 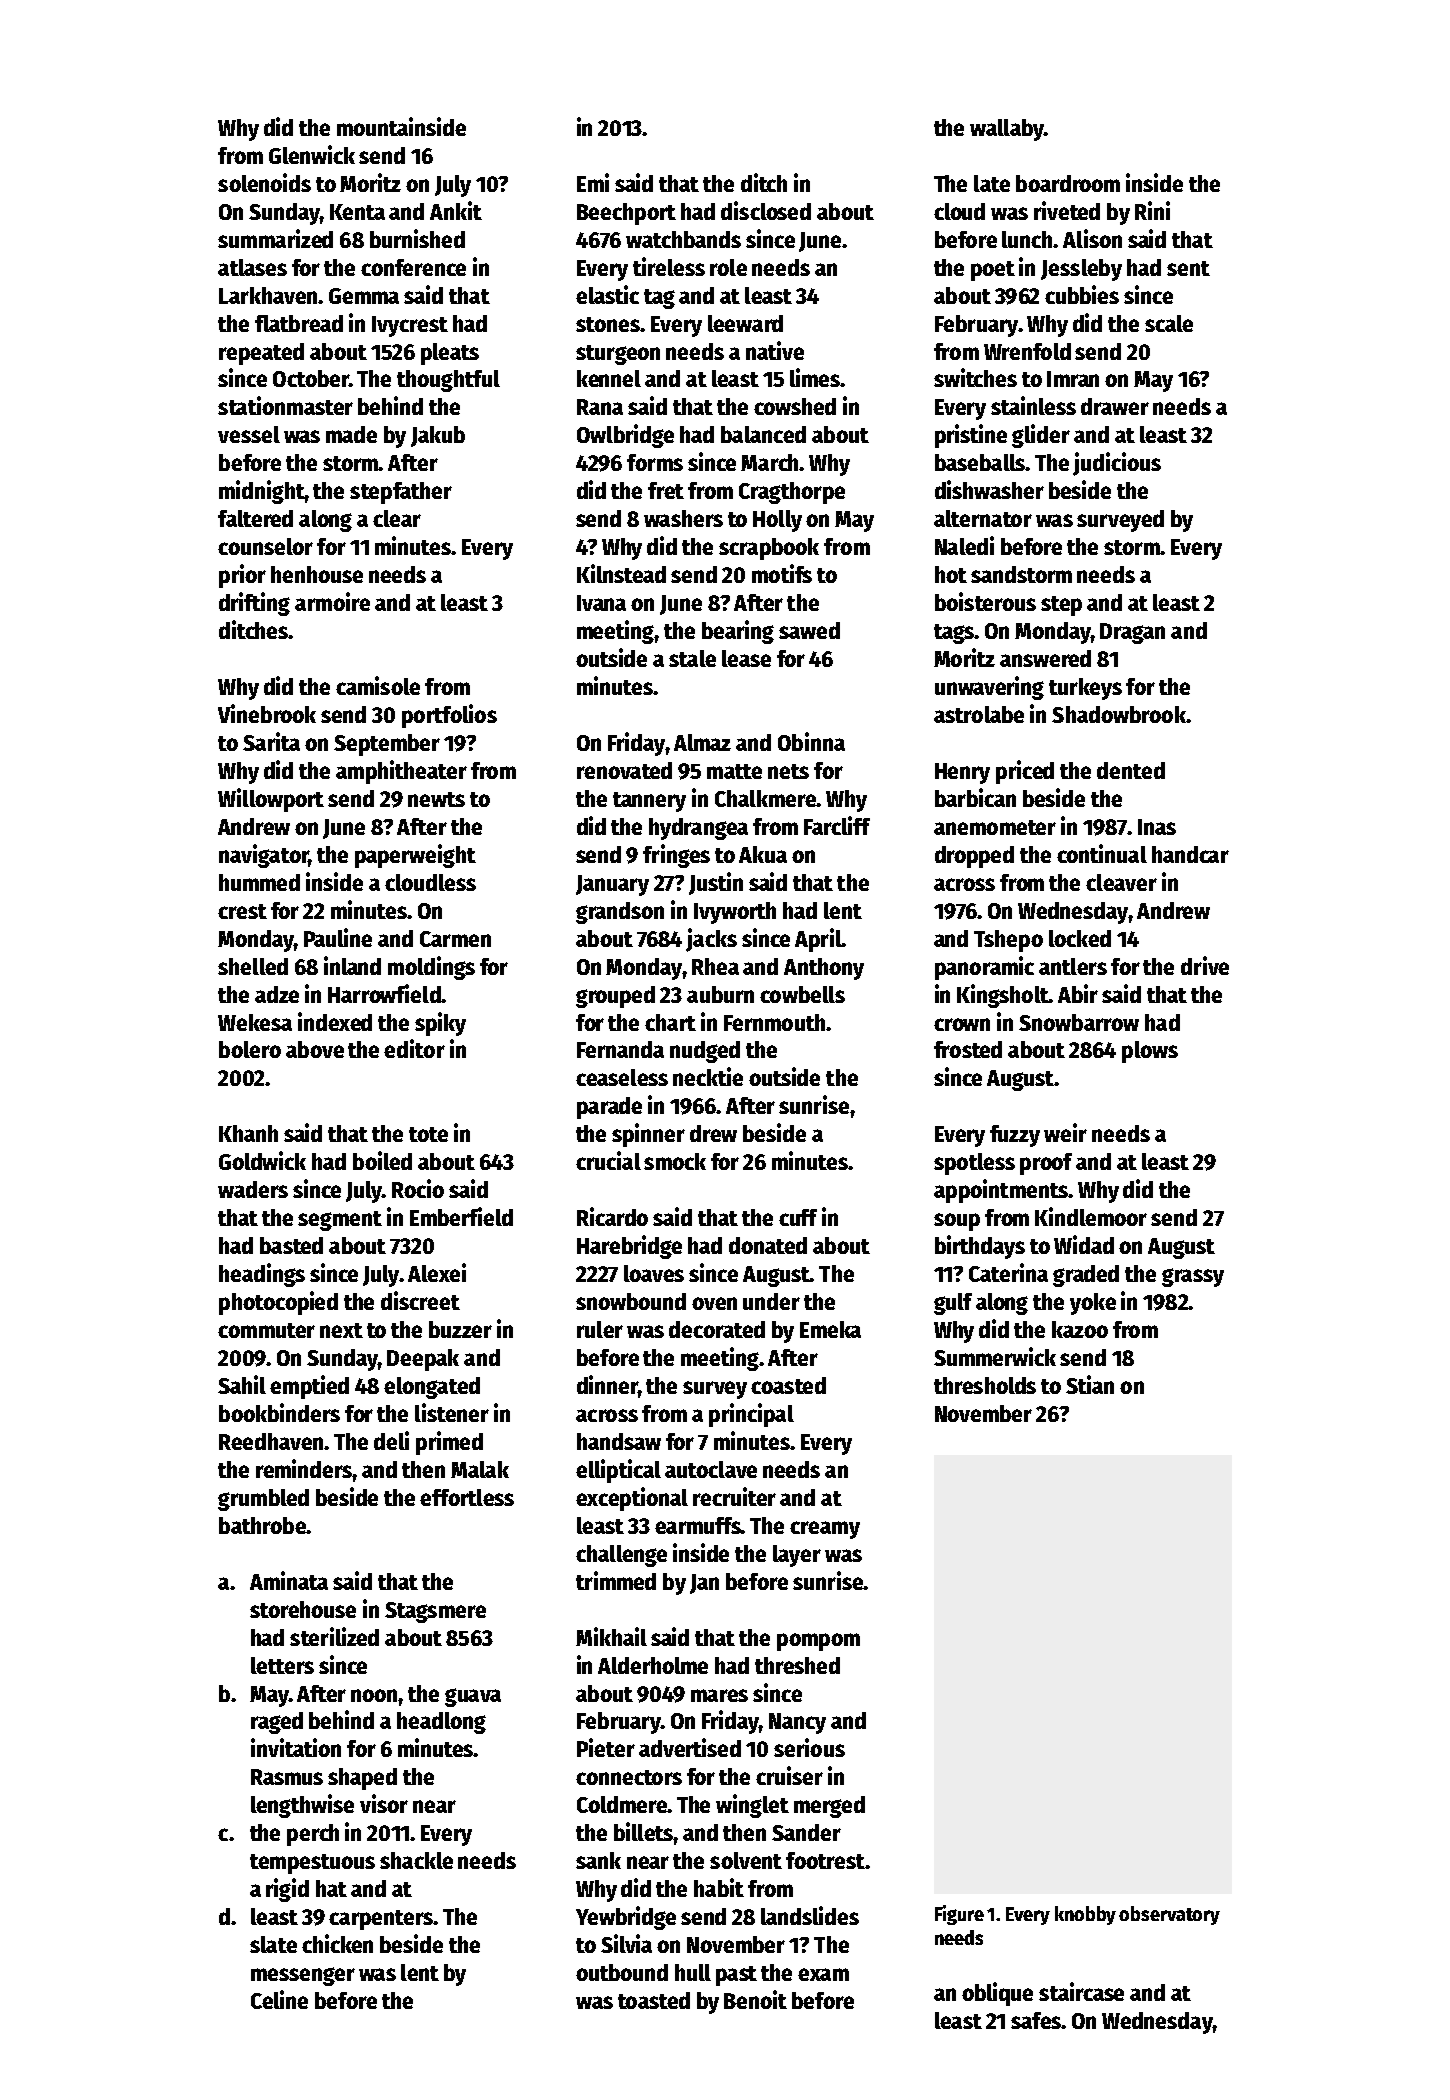 What do you see at coordinates (606, 1747) in the screenshot?
I see `Pieter` at bounding box center [606, 1747].
